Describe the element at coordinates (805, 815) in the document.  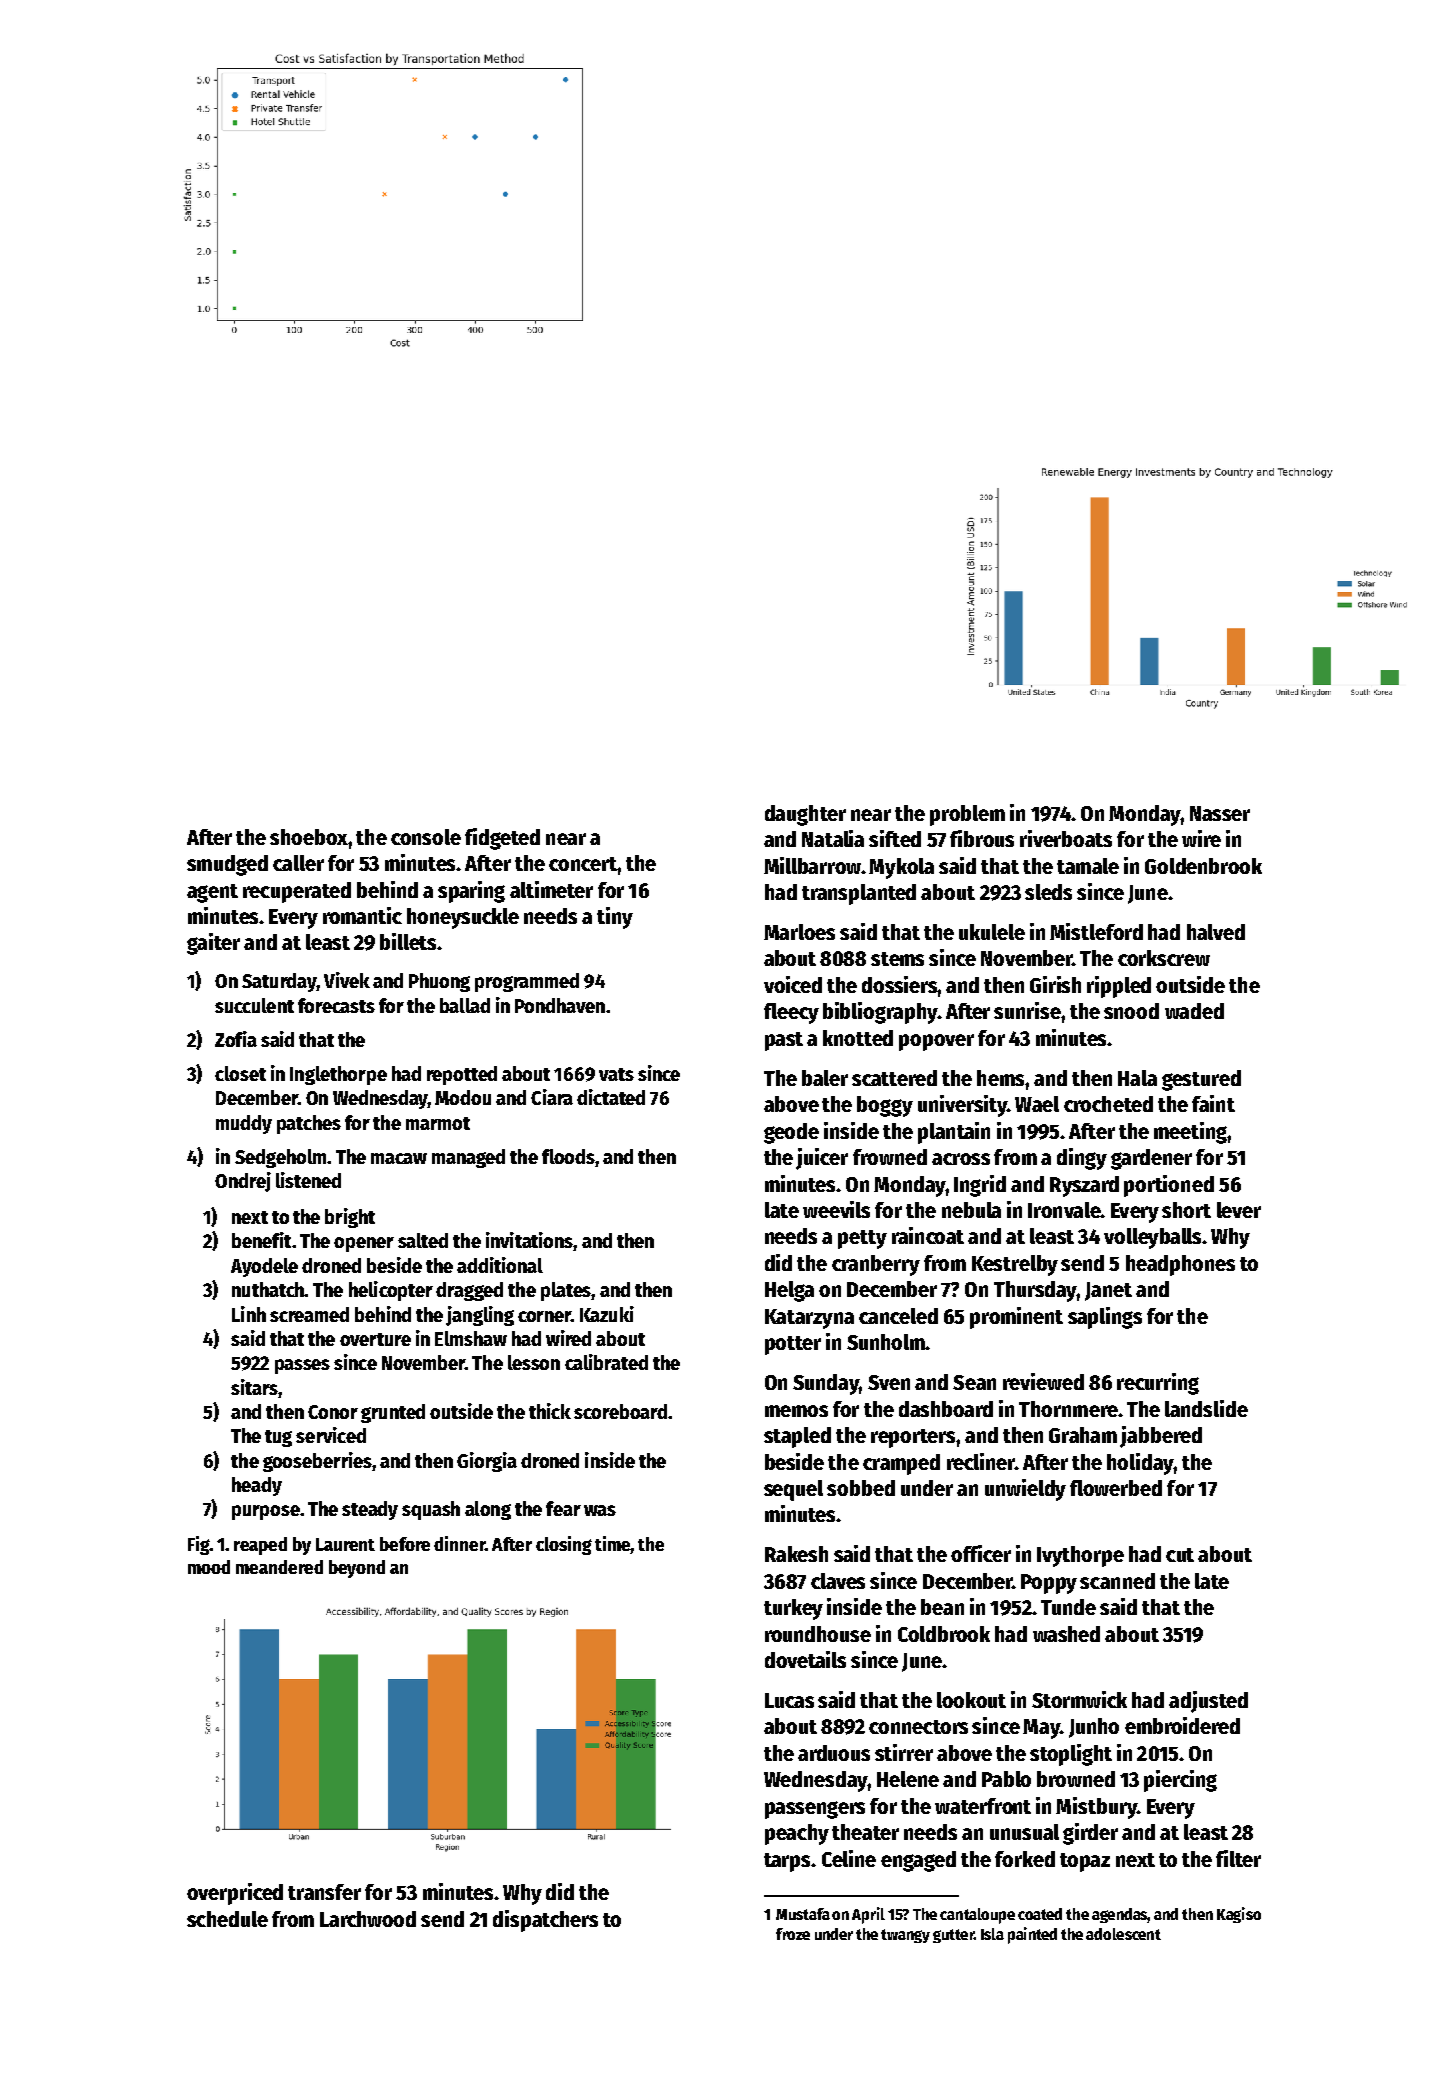
I see `daughter` at that location.
